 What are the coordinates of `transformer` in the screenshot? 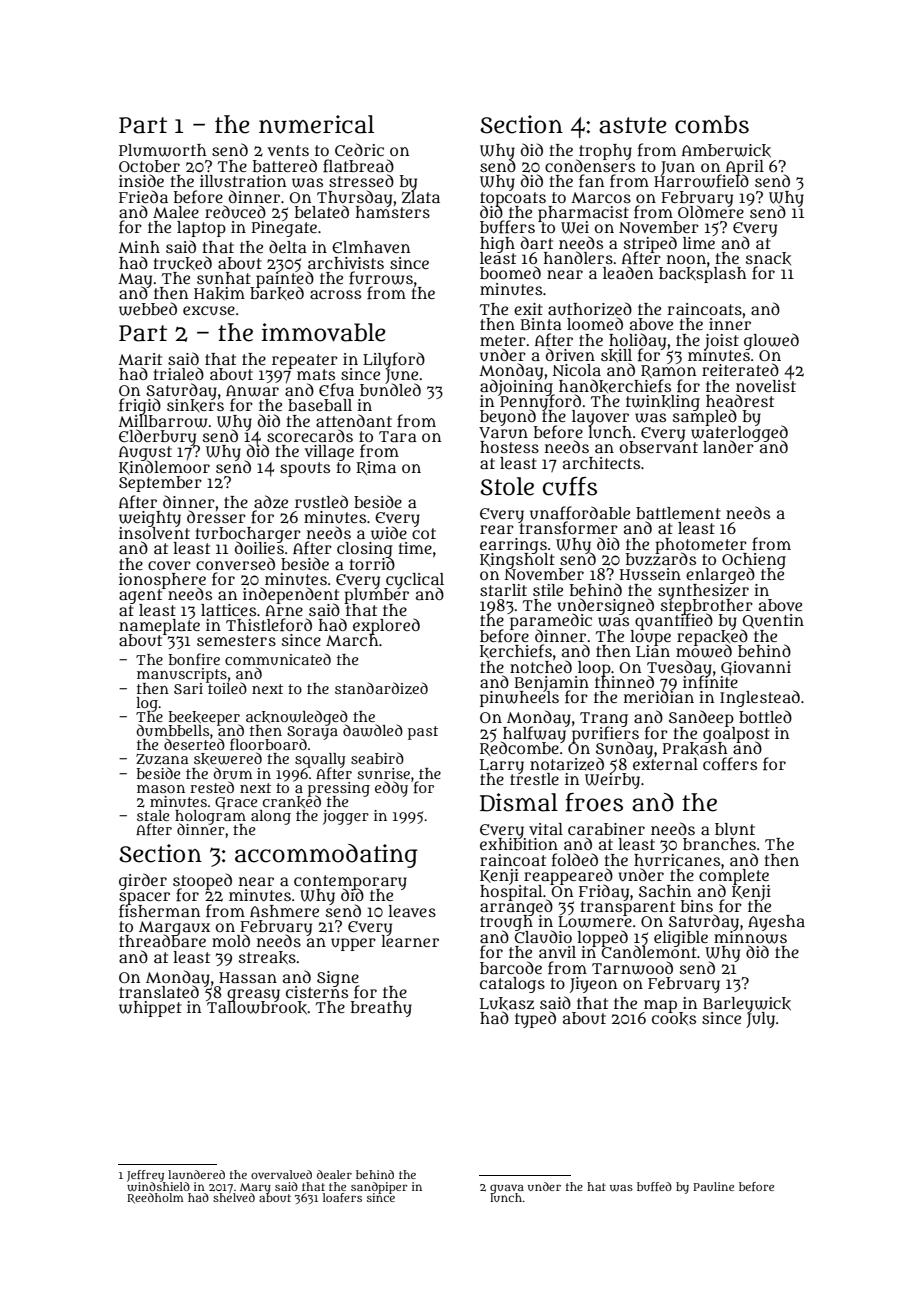 It's located at (568, 528).
